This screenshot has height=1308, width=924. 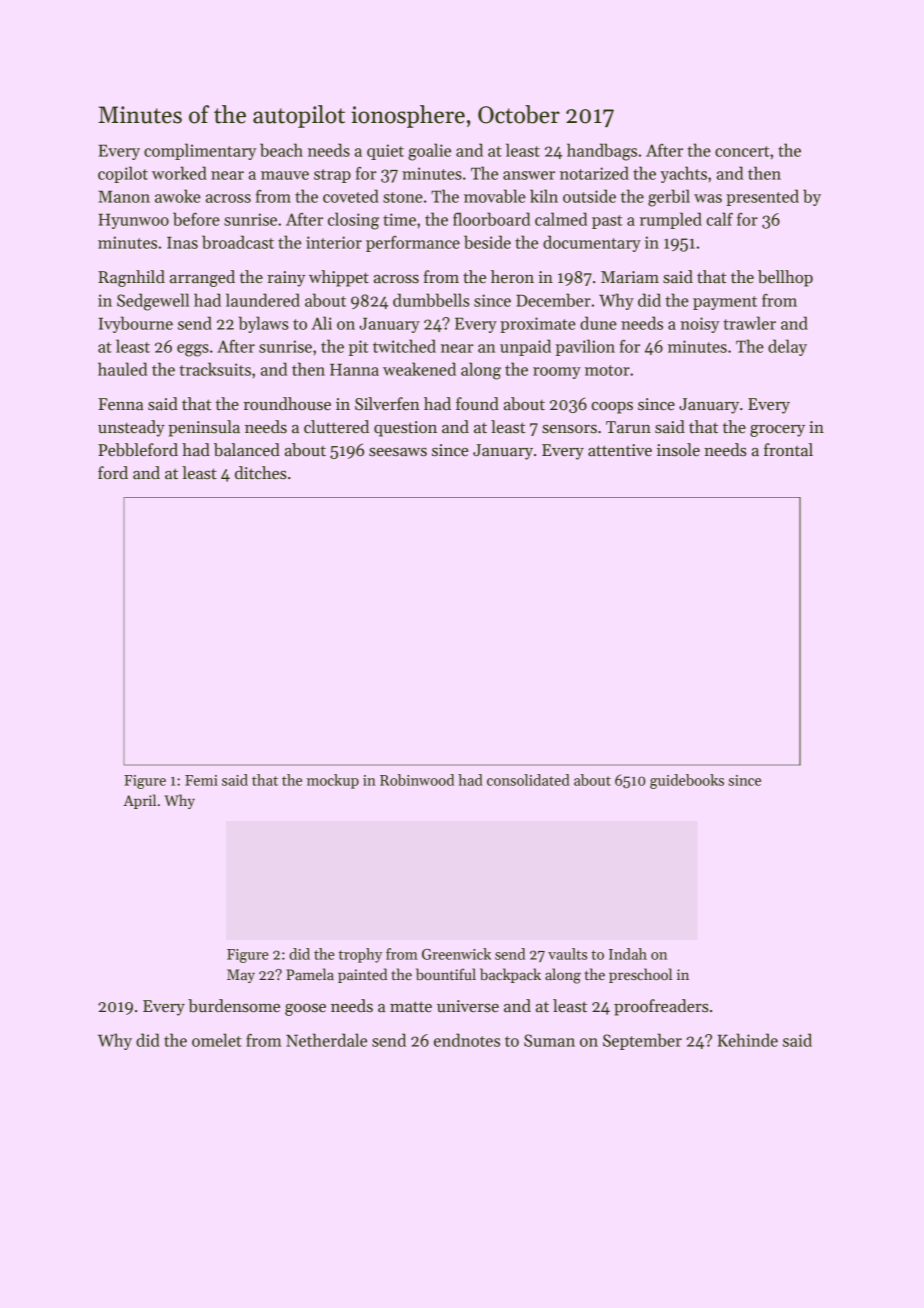 I want to click on grocery, so click(x=777, y=431).
